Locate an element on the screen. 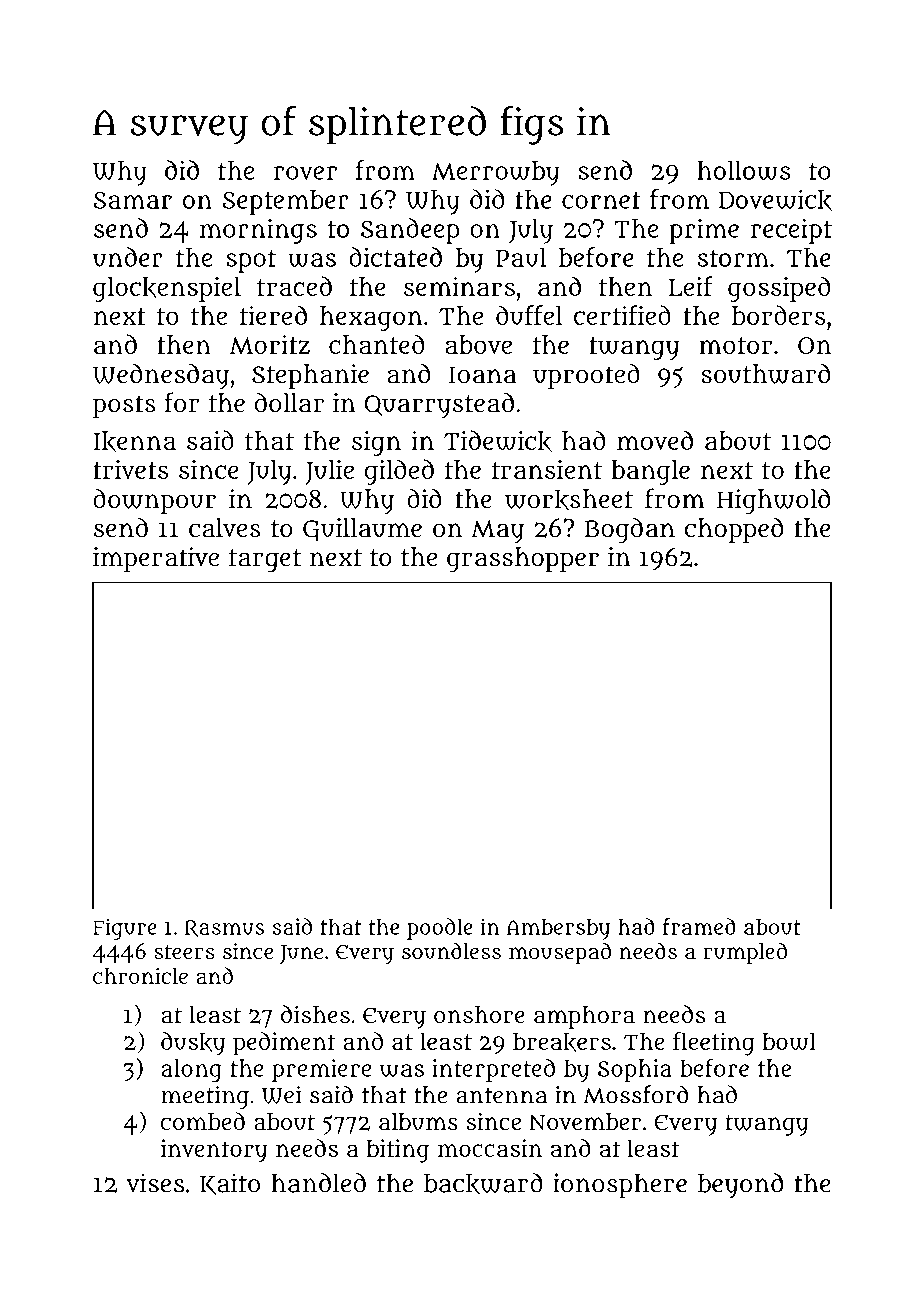 This screenshot has height=1311, width=924. Figure is located at coordinates (125, 929).
